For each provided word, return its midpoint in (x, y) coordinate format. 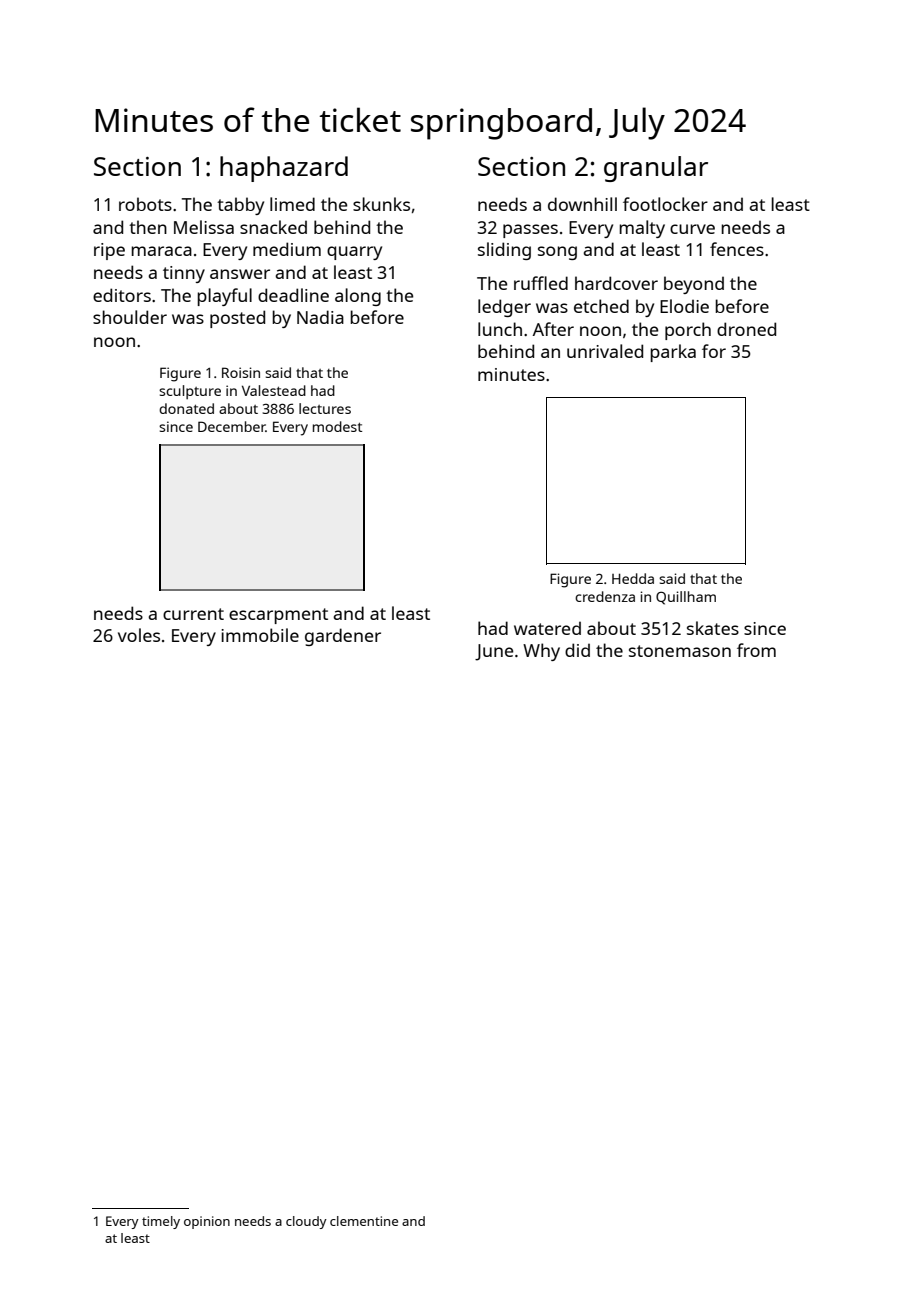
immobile (260, 635)
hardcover (616, 283)
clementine (364, 1221)
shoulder (130, 317)
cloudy (306, 1222)
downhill (582, 204)
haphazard (284, 169)
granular (656, 169)
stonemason (680, 651)
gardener (343, 637)
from (756, 650)
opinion (207, 1222)
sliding (504, 251)
